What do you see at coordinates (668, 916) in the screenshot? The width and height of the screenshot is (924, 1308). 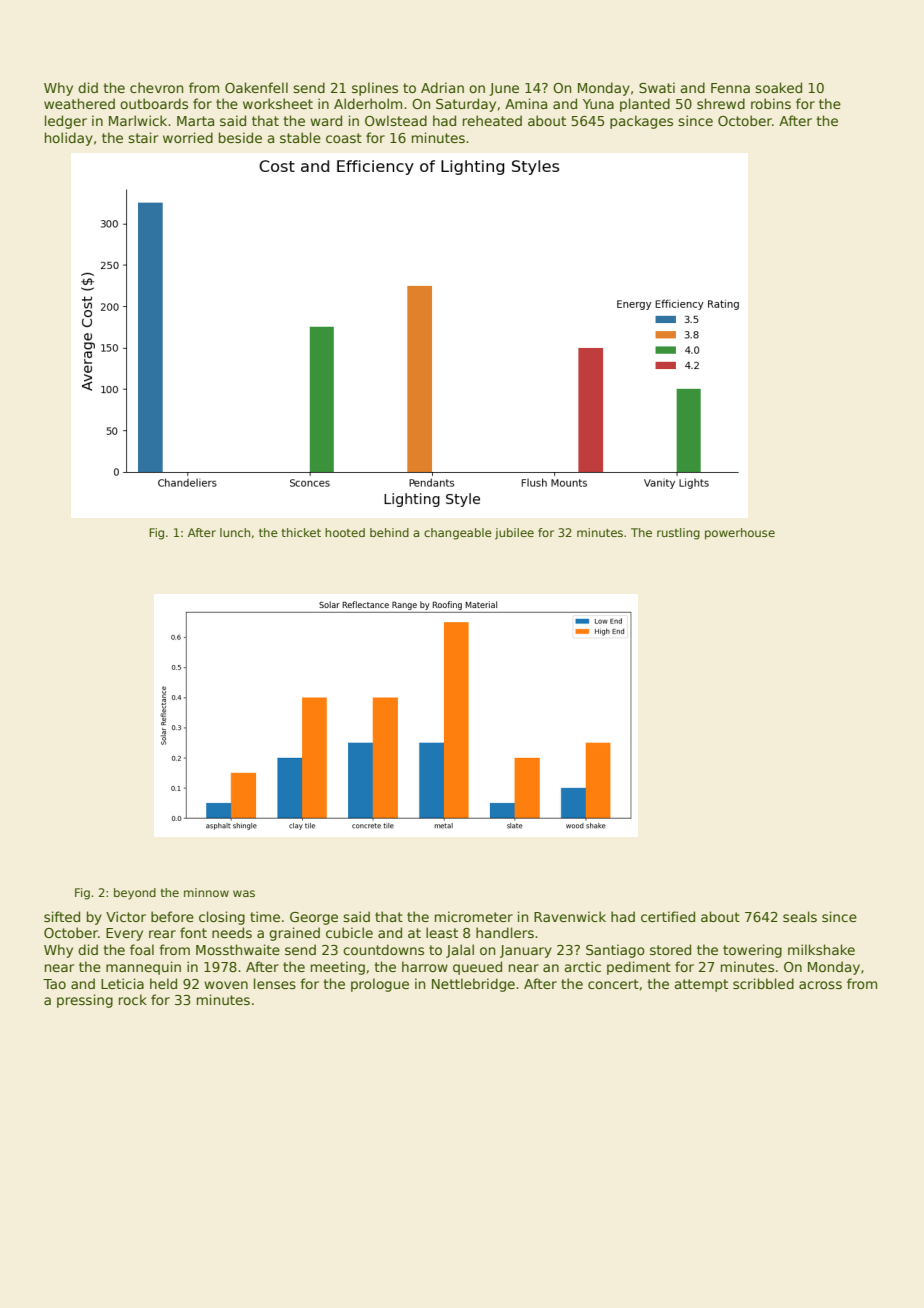 I see `certified` at bounding box center [668, 916].
